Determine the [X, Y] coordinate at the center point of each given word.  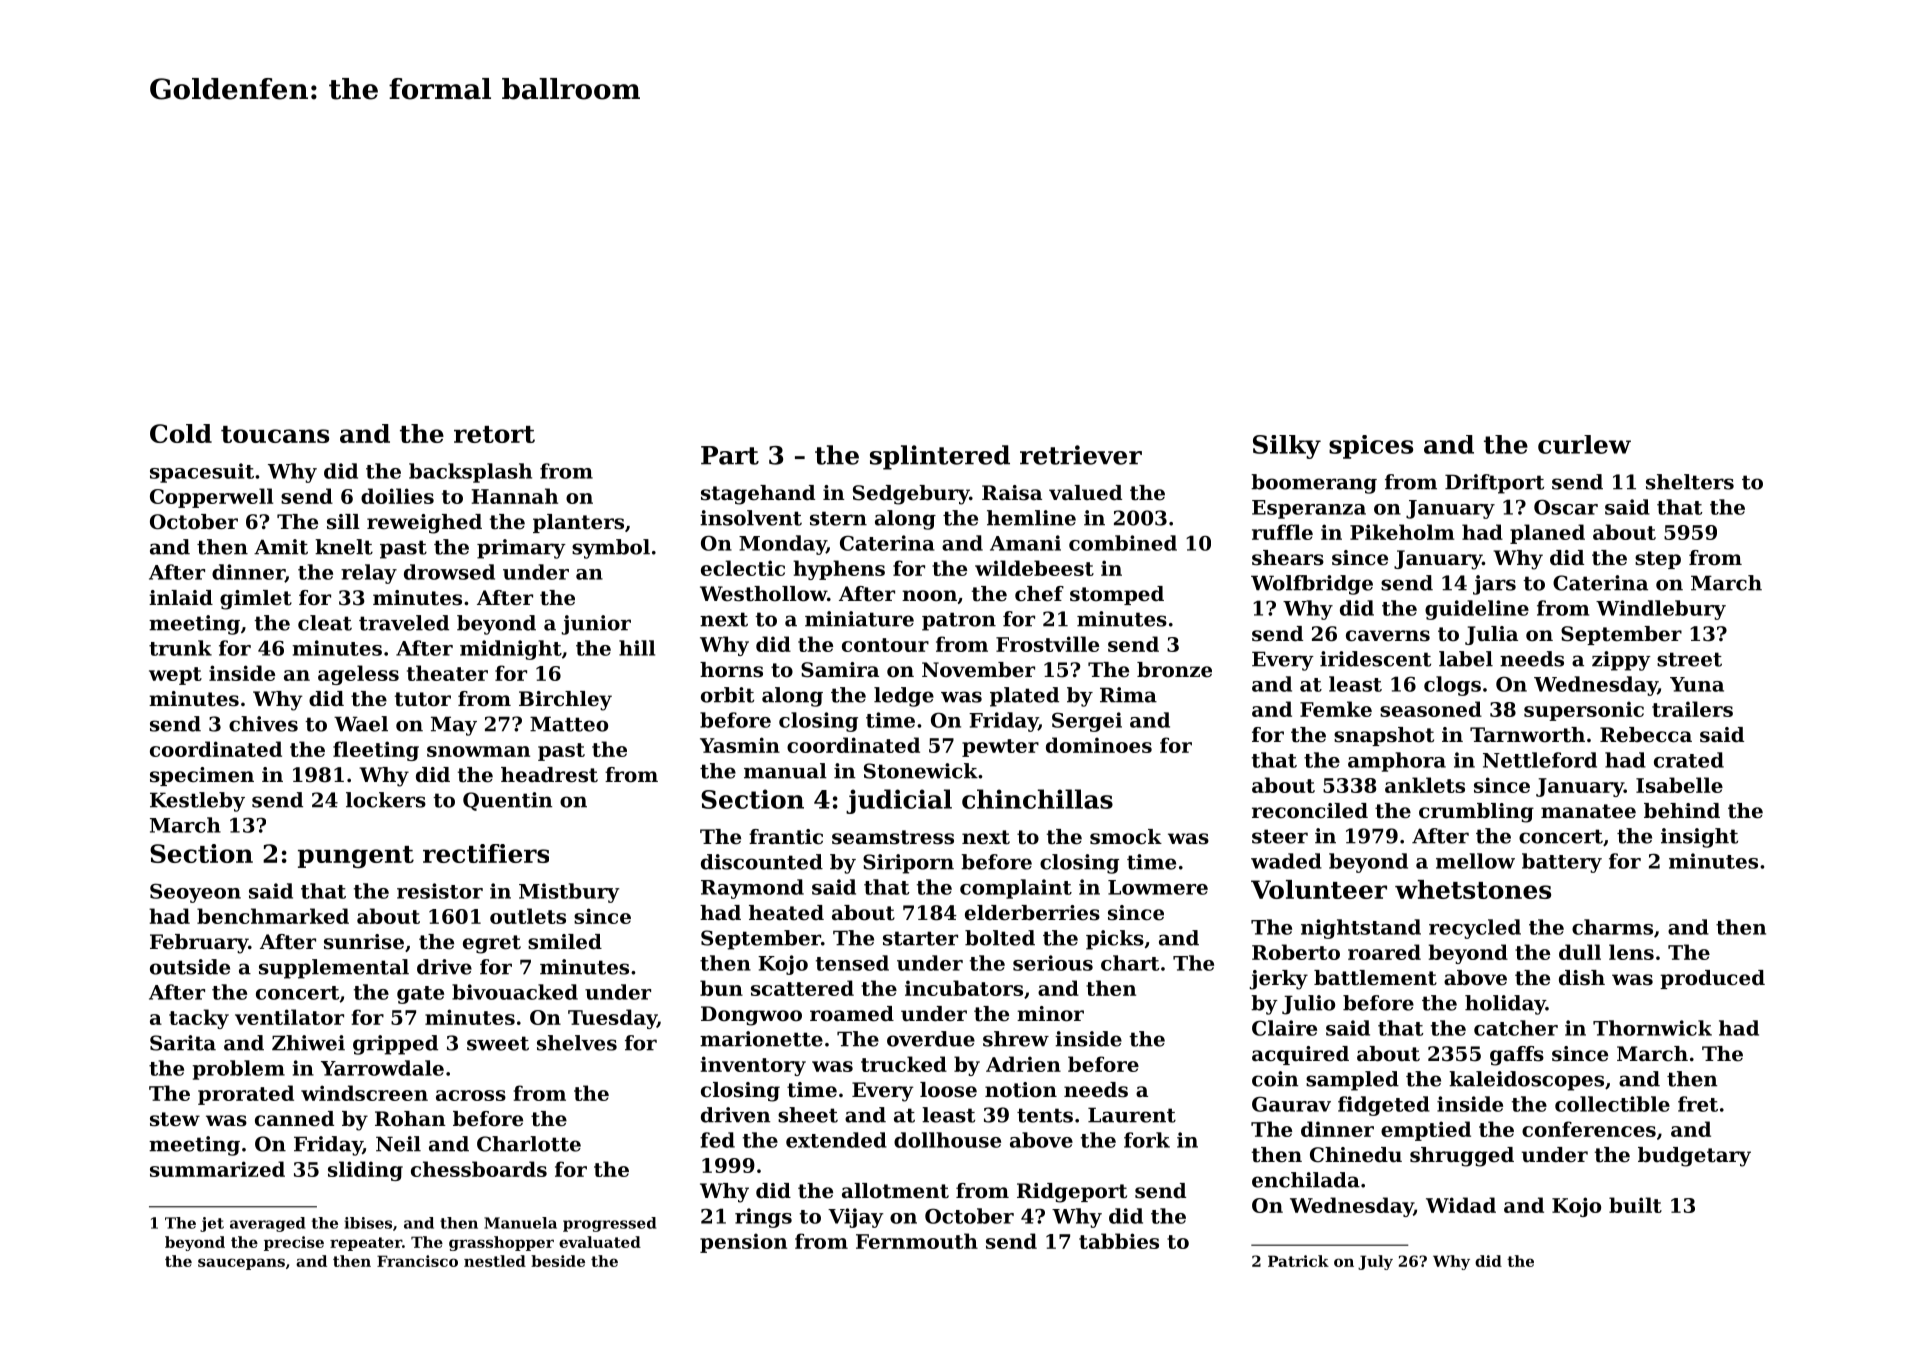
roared [1384, 952]
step [1658, 560]
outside [190, 967]
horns [731, 670]
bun [721, 988]
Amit [281, 547]
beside [558, 1261]
